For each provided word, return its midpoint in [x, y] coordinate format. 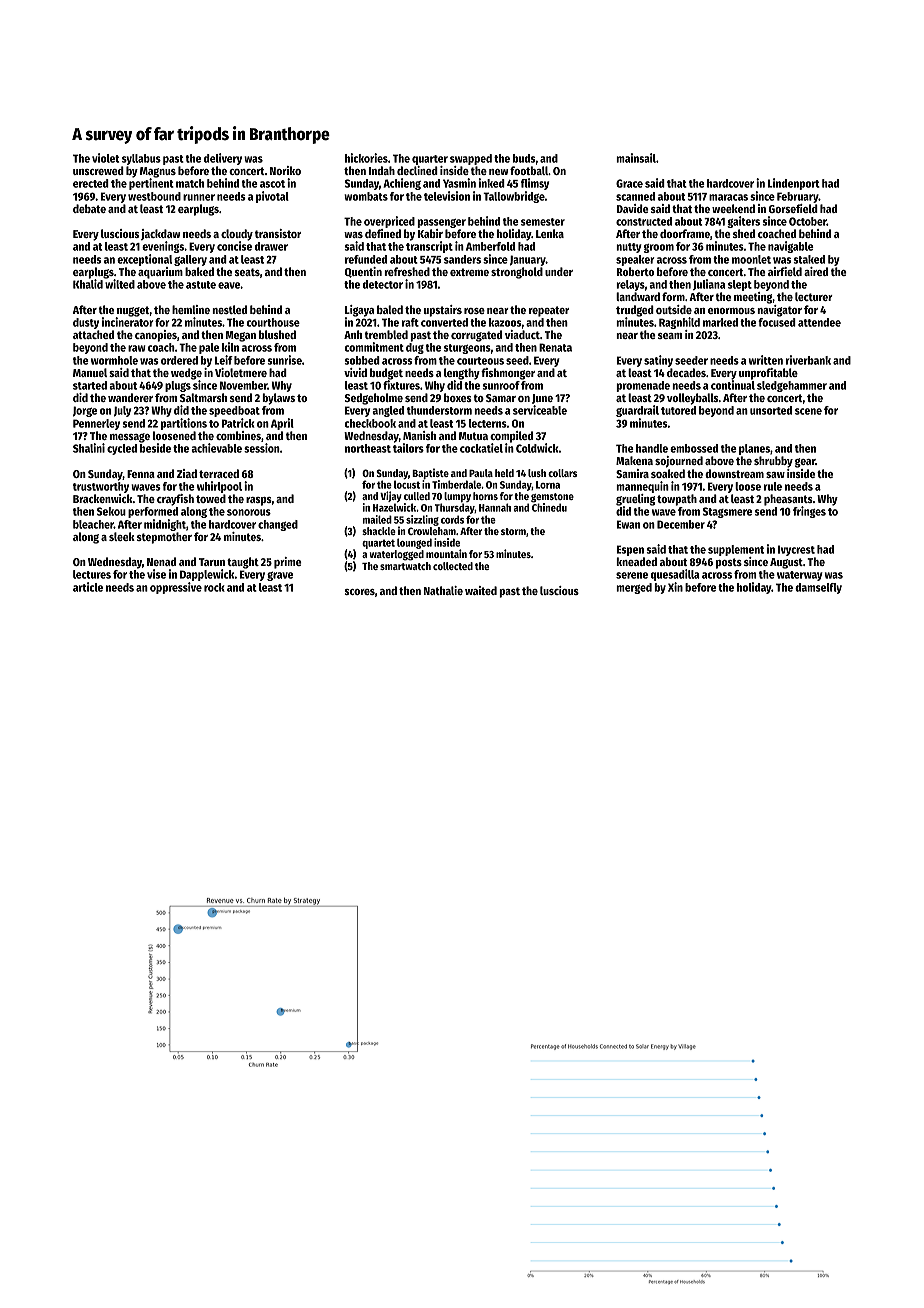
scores [360, 592]
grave [280, 576]
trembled [386, 334]
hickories [366, 158]
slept [740, 285]
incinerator [127, 322]
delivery [223, 159]
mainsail [636, 158]
